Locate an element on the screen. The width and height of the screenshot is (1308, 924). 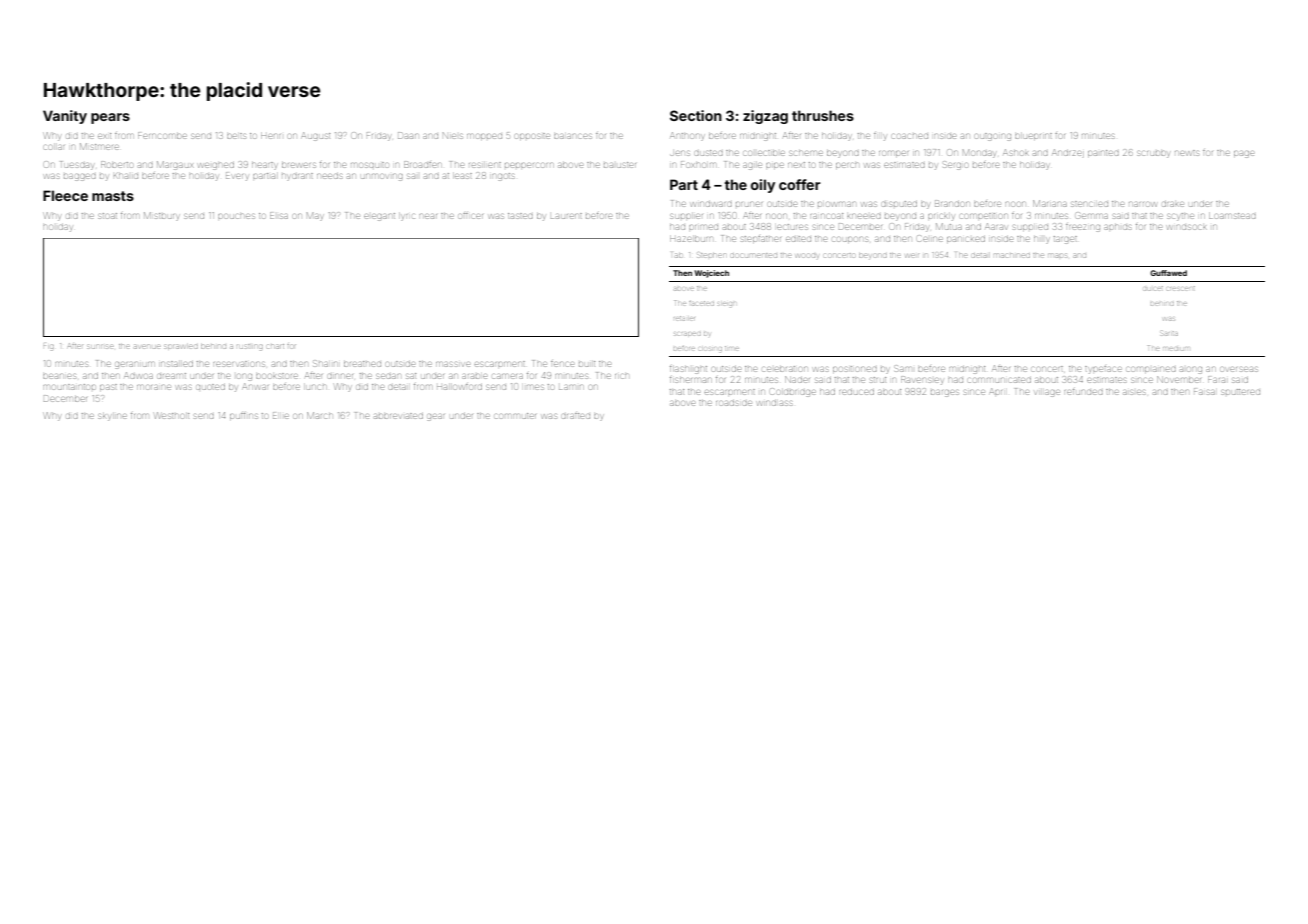
Mariana is located at coordinates (1050, 203).
